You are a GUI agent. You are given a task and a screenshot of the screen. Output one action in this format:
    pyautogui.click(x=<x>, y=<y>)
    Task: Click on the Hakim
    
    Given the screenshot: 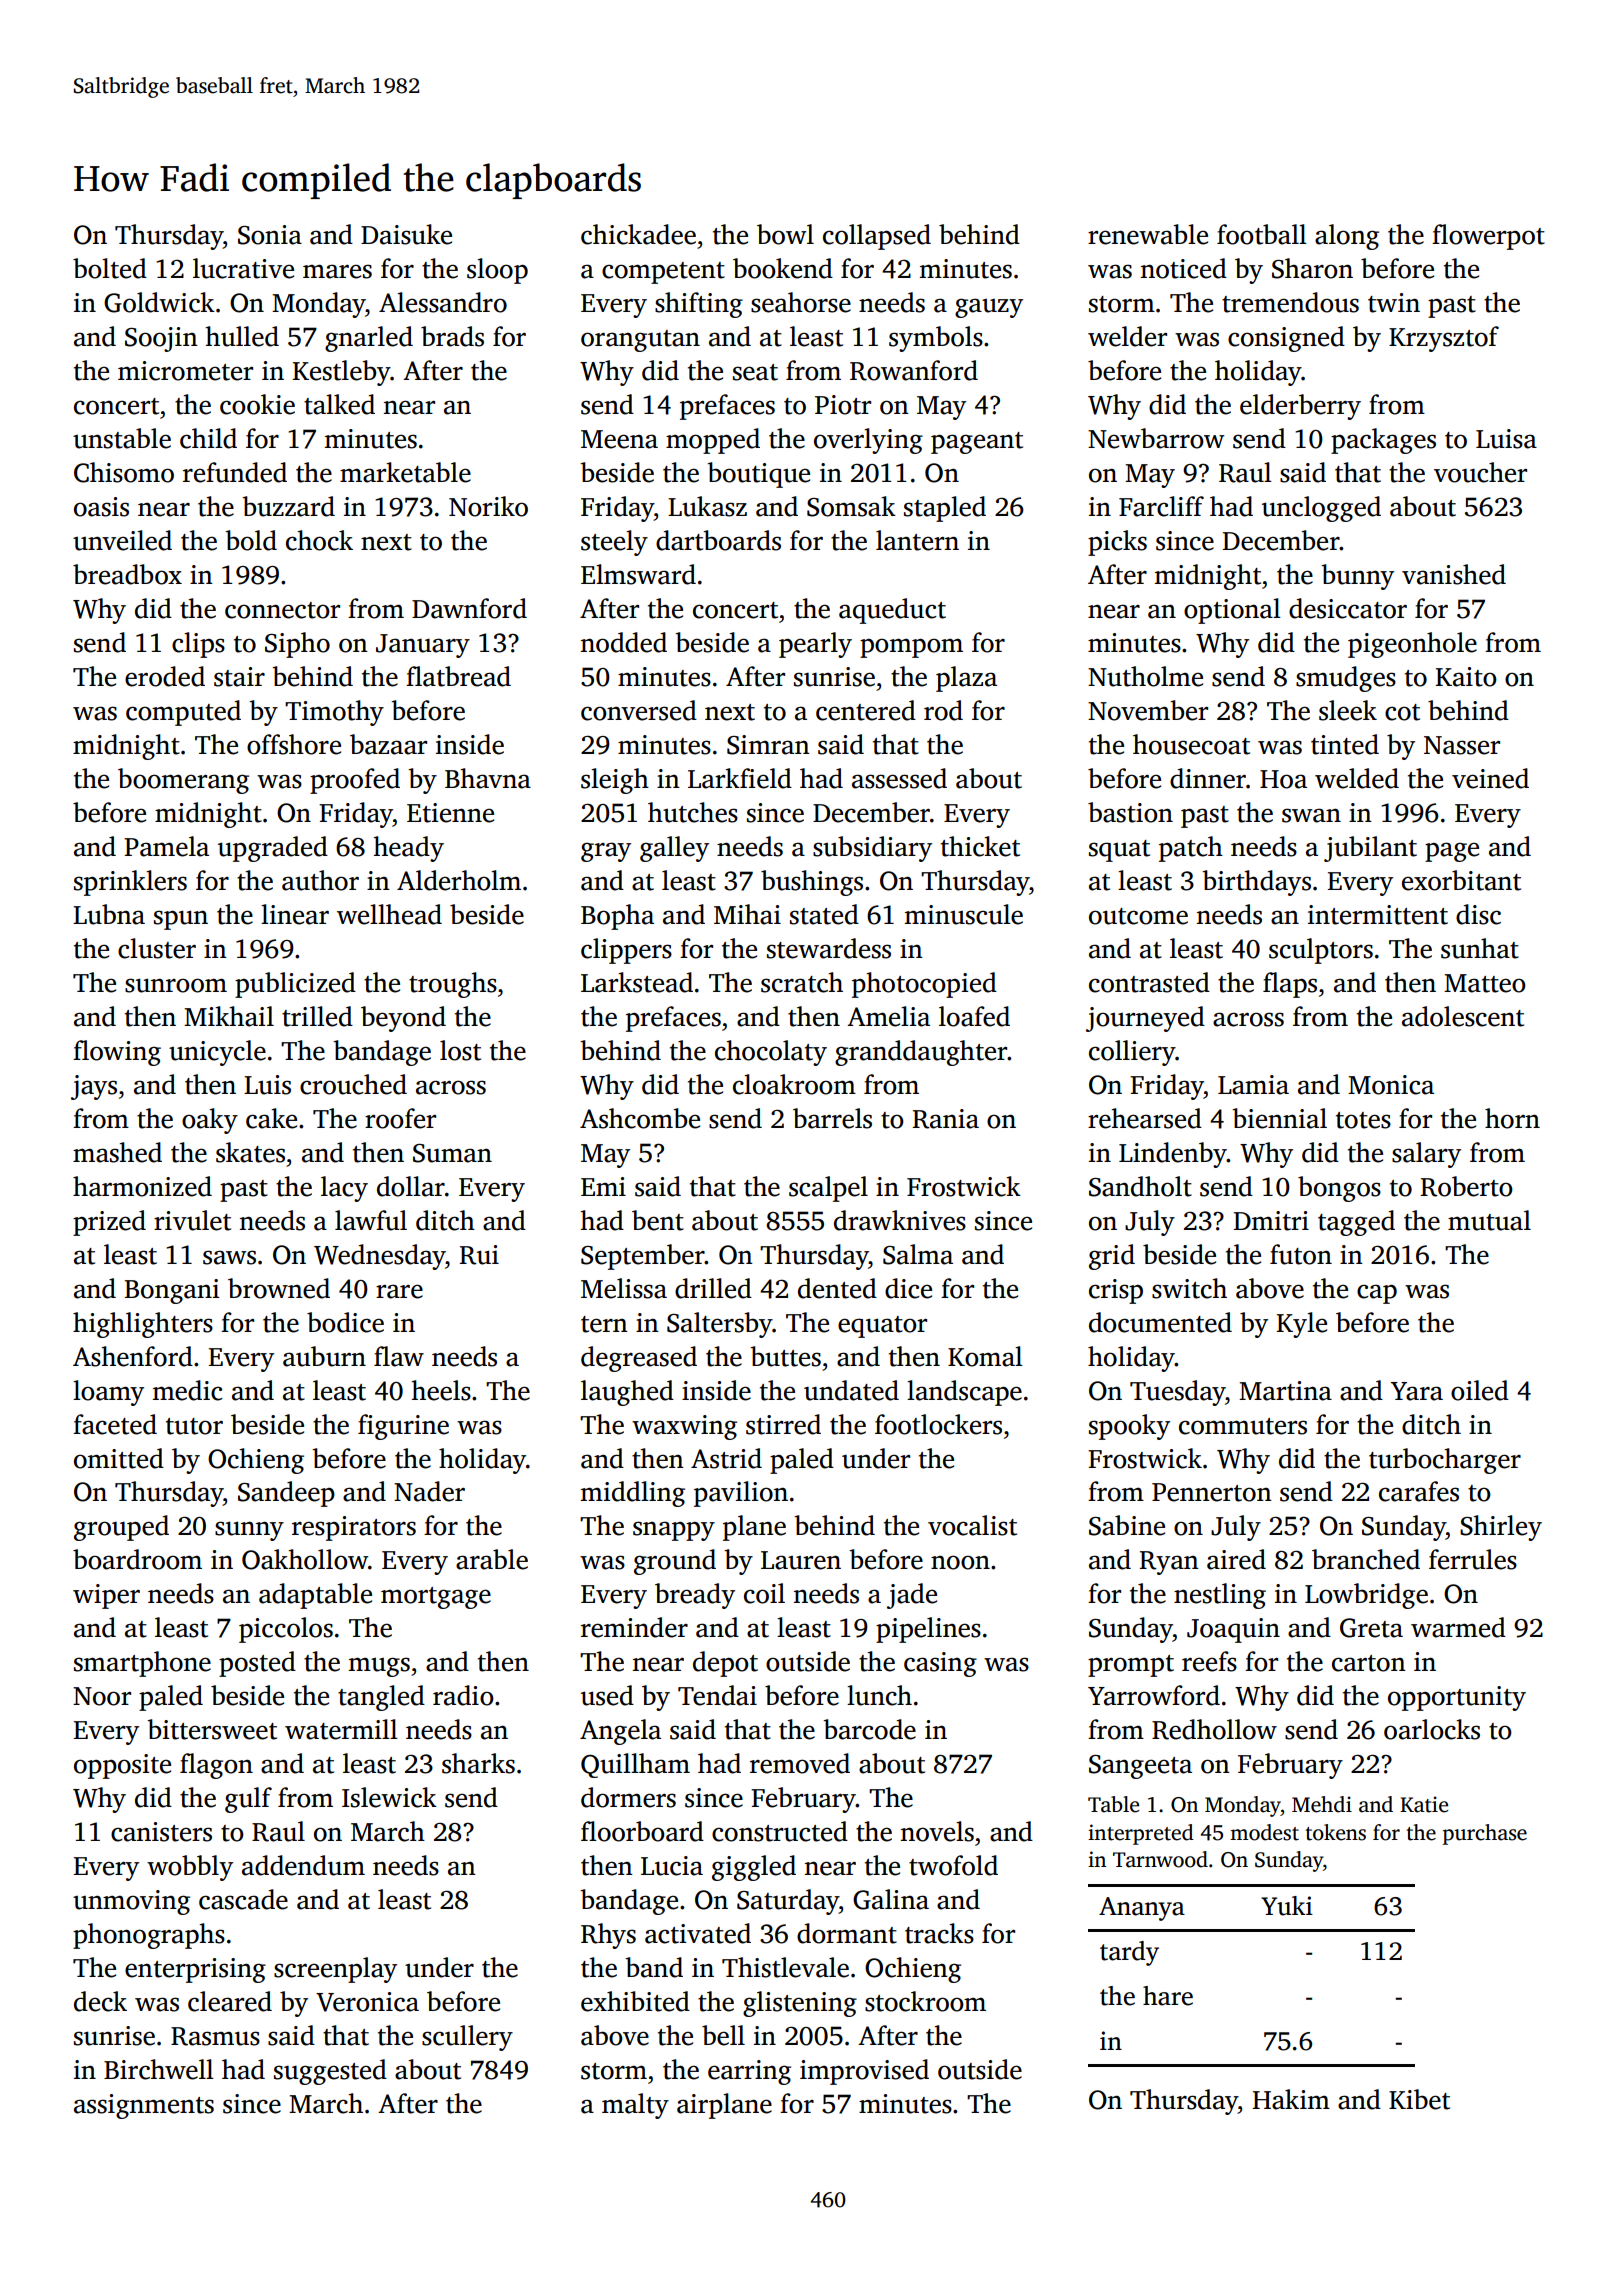 What is the action you would take?
    pyautogui.click(x=1291, y=2099)
